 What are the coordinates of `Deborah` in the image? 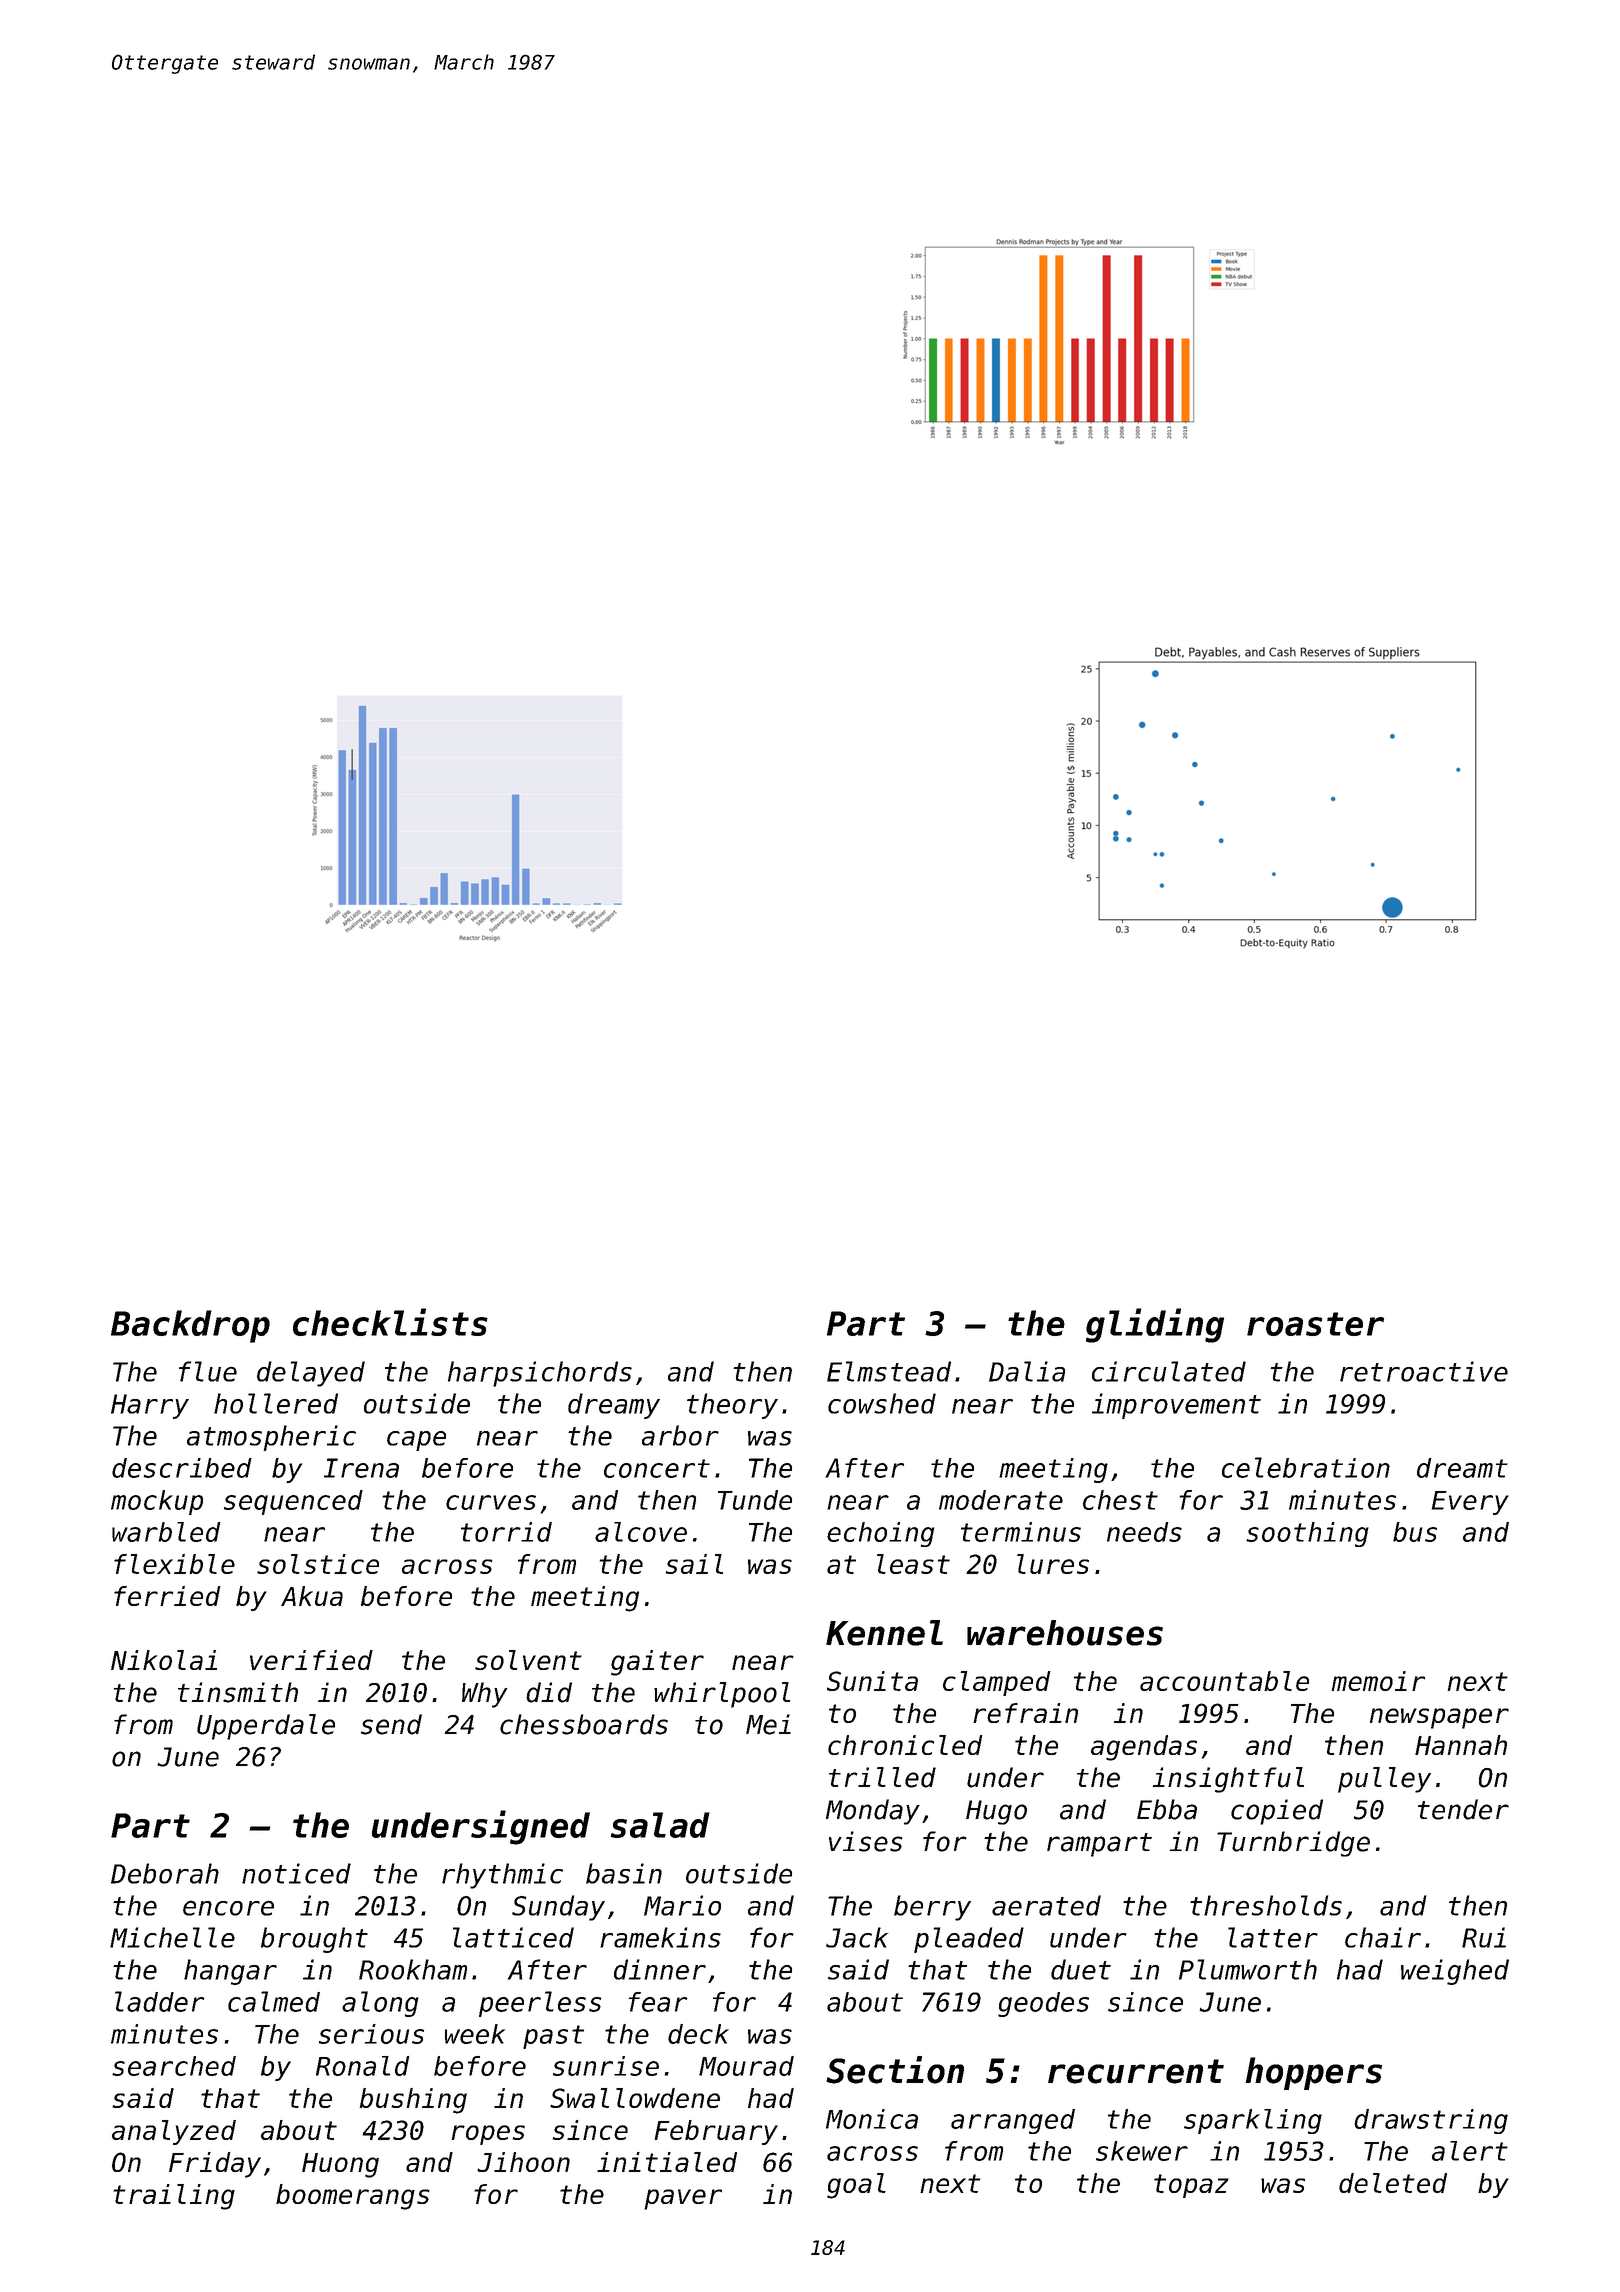 It's located at (165, 1873).
